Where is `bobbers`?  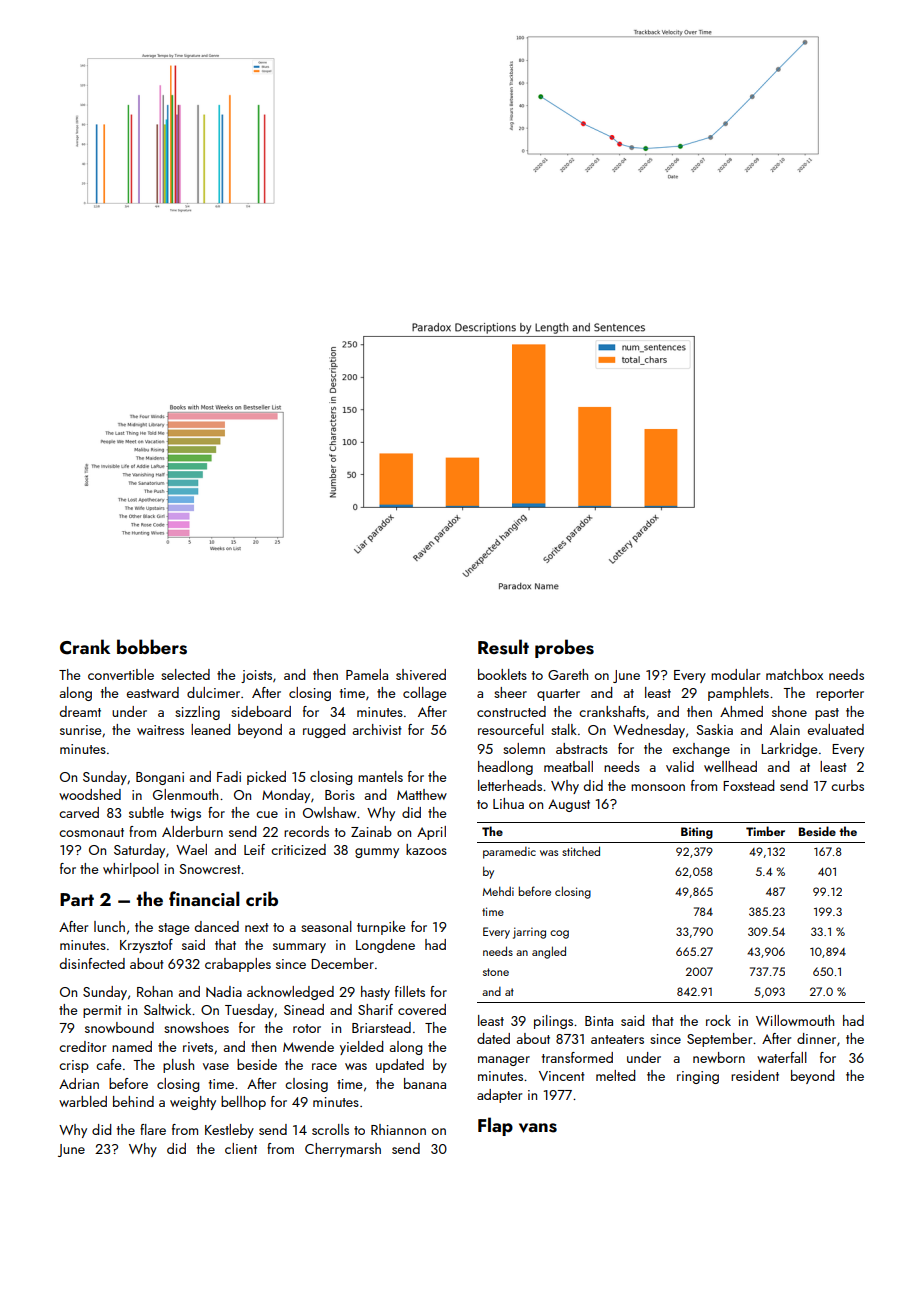
bobbers is located at coordinates (152, 647).
